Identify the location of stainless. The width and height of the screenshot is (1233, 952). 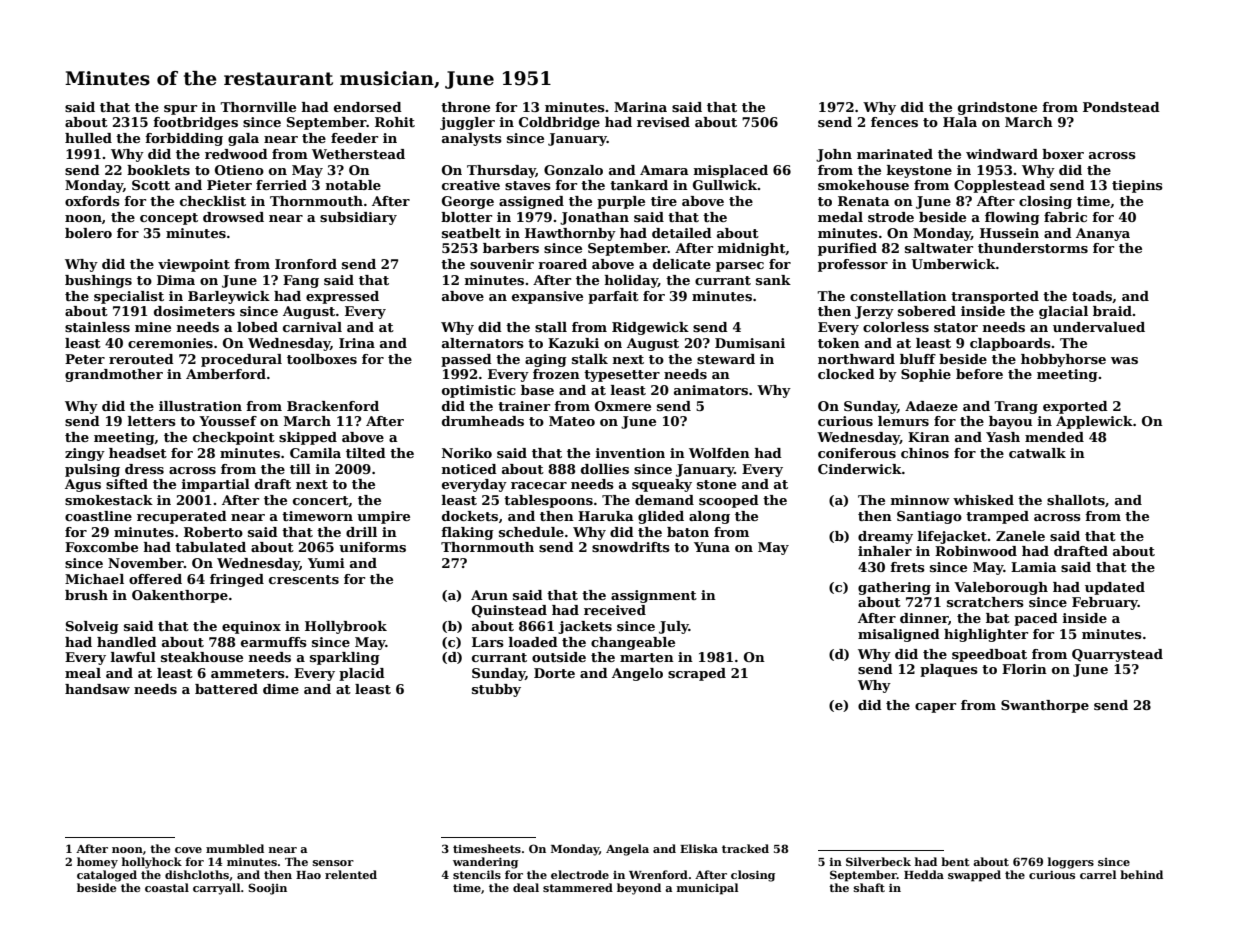
(97, 327).
